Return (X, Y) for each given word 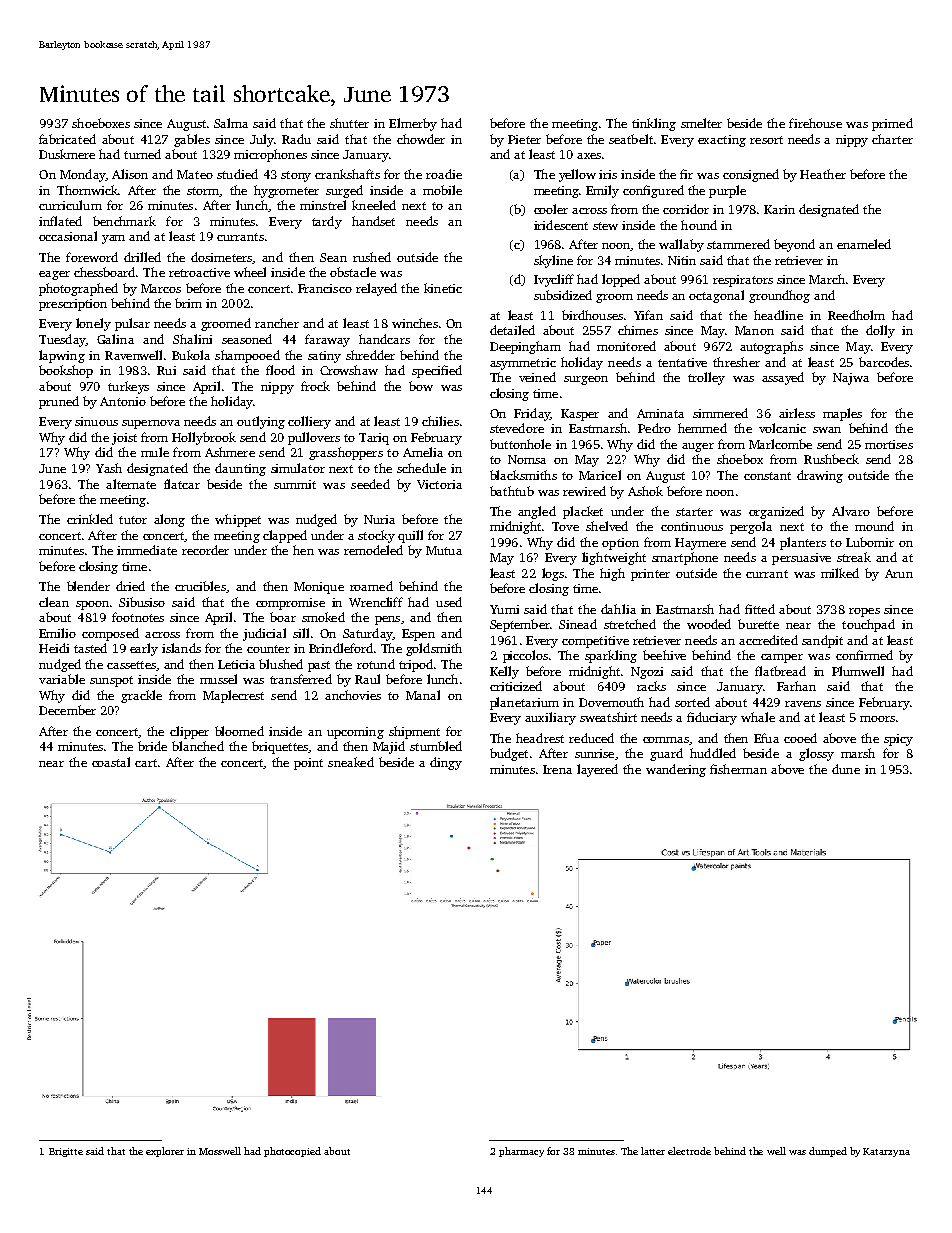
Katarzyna (886, 1152)
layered (597, 770)
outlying (261, 422)
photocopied (292, 1152)
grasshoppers (346, 453)
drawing (820, 476)
